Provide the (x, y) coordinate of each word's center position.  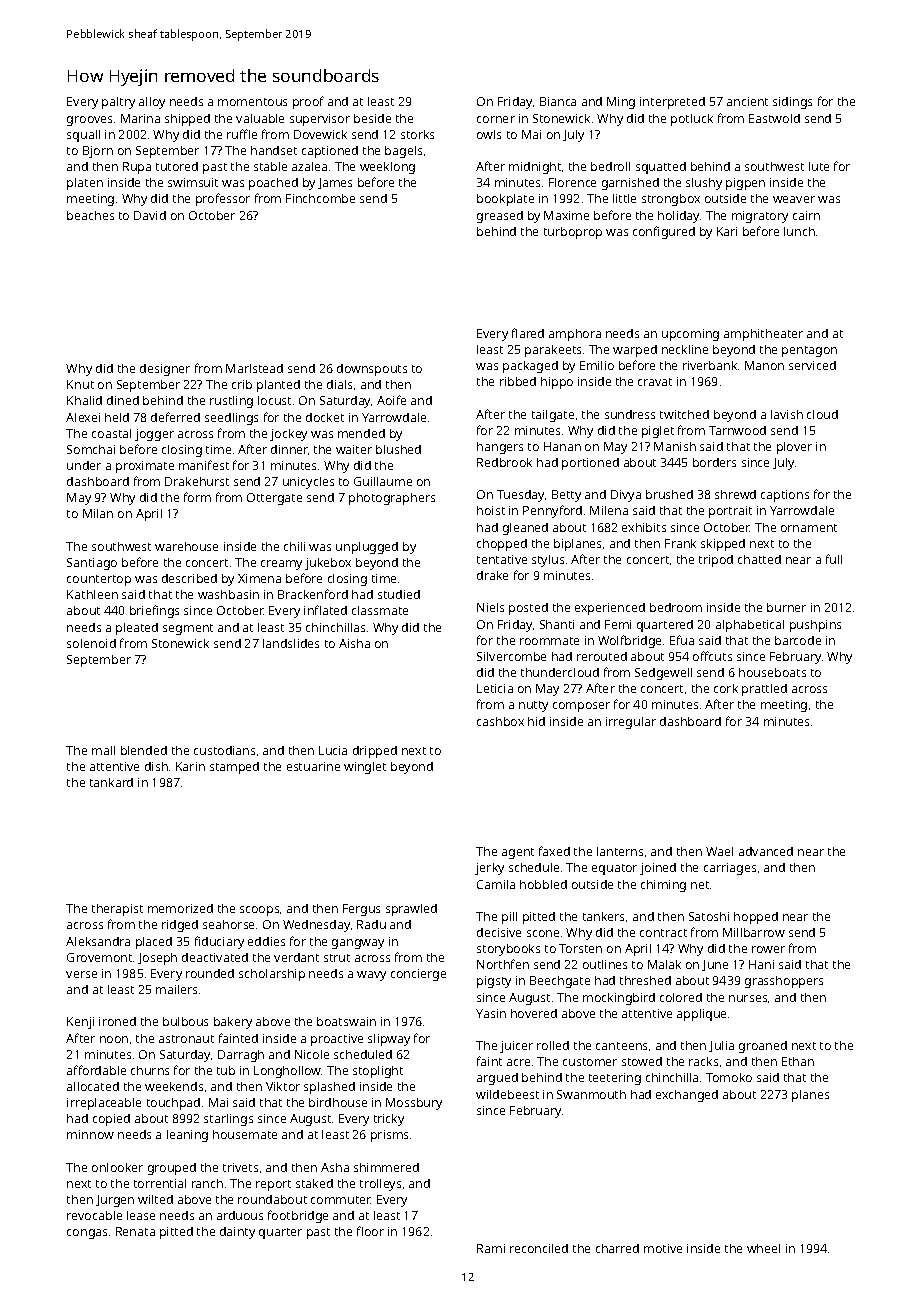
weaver (794, 199)
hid (536, 721)
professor (223, 199)
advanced (766, 851)
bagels (403, 152)
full (834, 559)
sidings (792, 103)
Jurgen (115, 1201)
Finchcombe (320, 198)
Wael (719, 851)
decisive (499, 932)
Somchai (91, 449)
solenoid (91, 643)
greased (500, 217)
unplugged (367, 548)
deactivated (215, 957)
